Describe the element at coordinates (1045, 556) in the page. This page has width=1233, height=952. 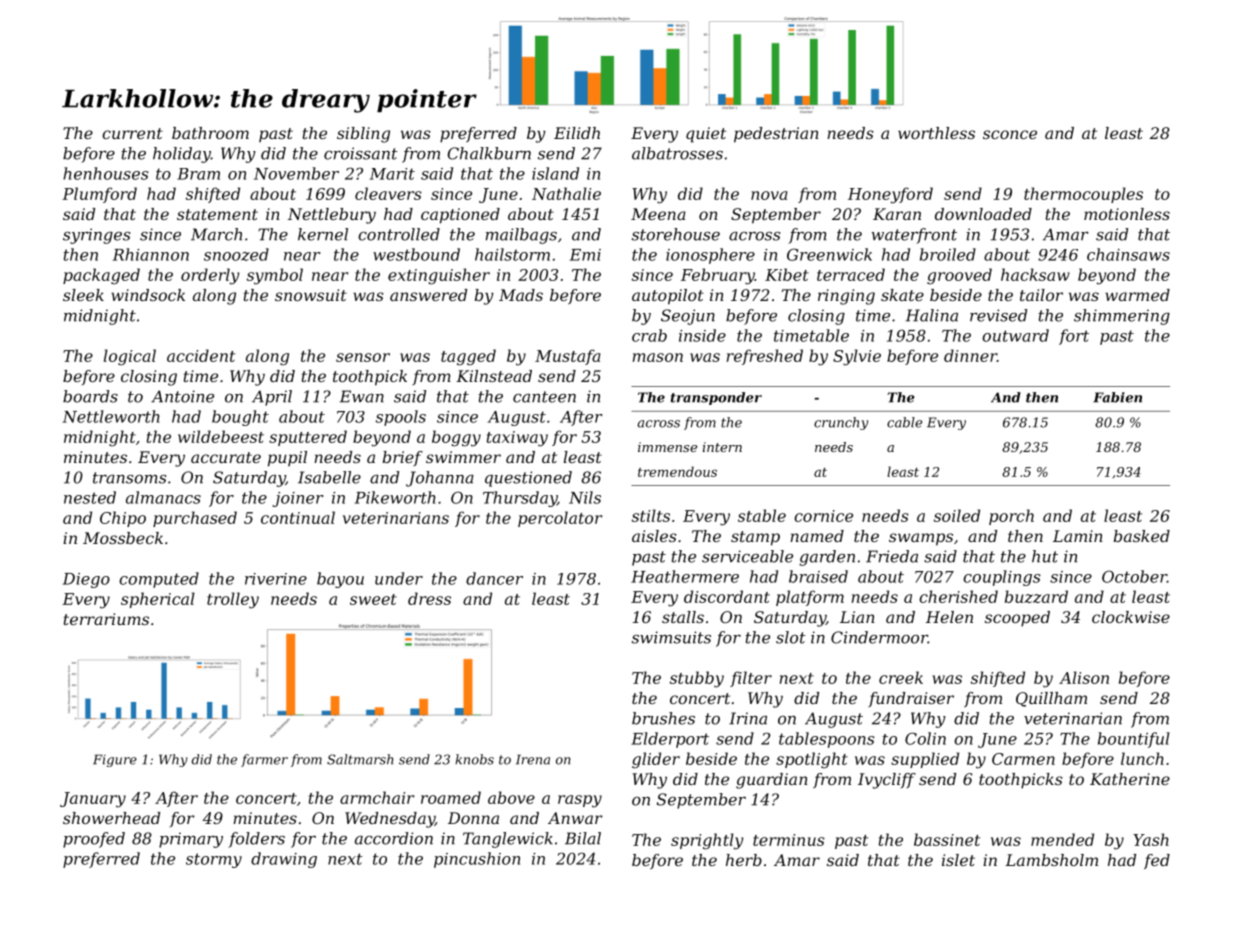
I see `hut` at that location.
